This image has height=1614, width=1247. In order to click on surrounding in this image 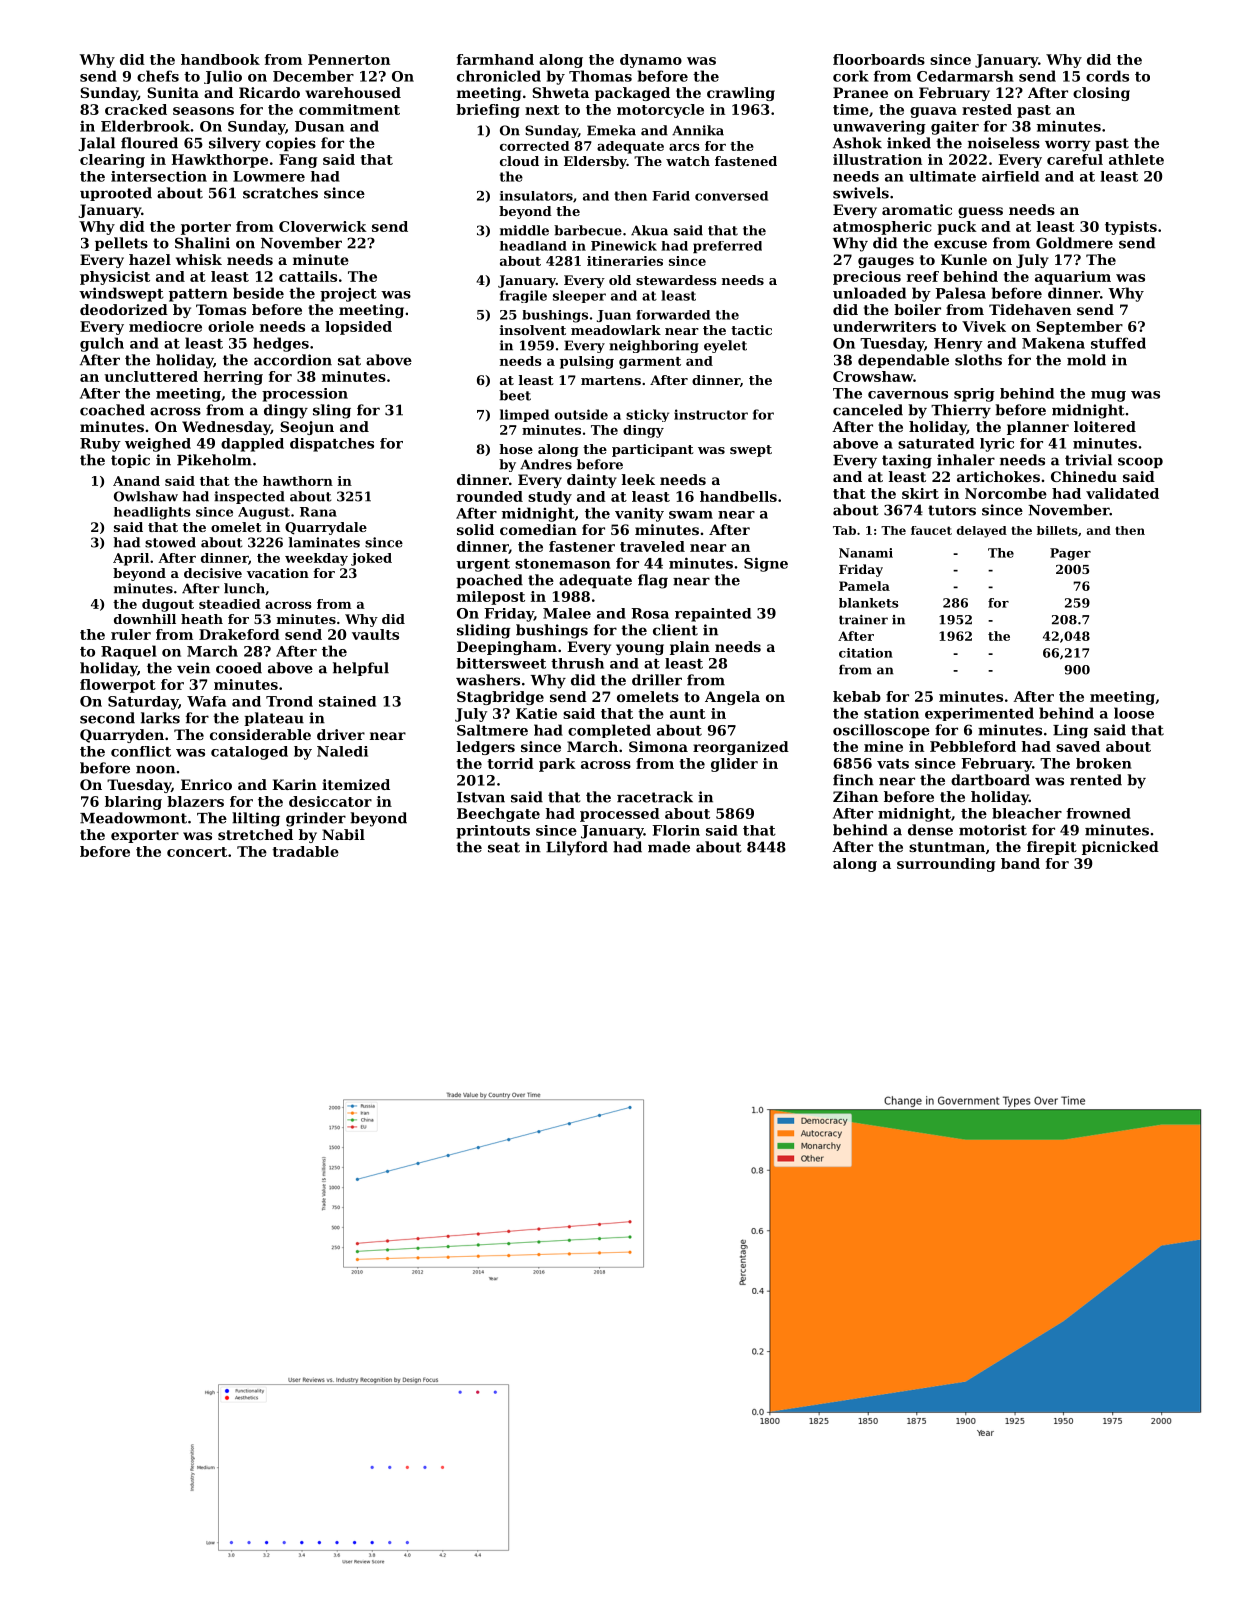, I will do `click(946, 865)`.
